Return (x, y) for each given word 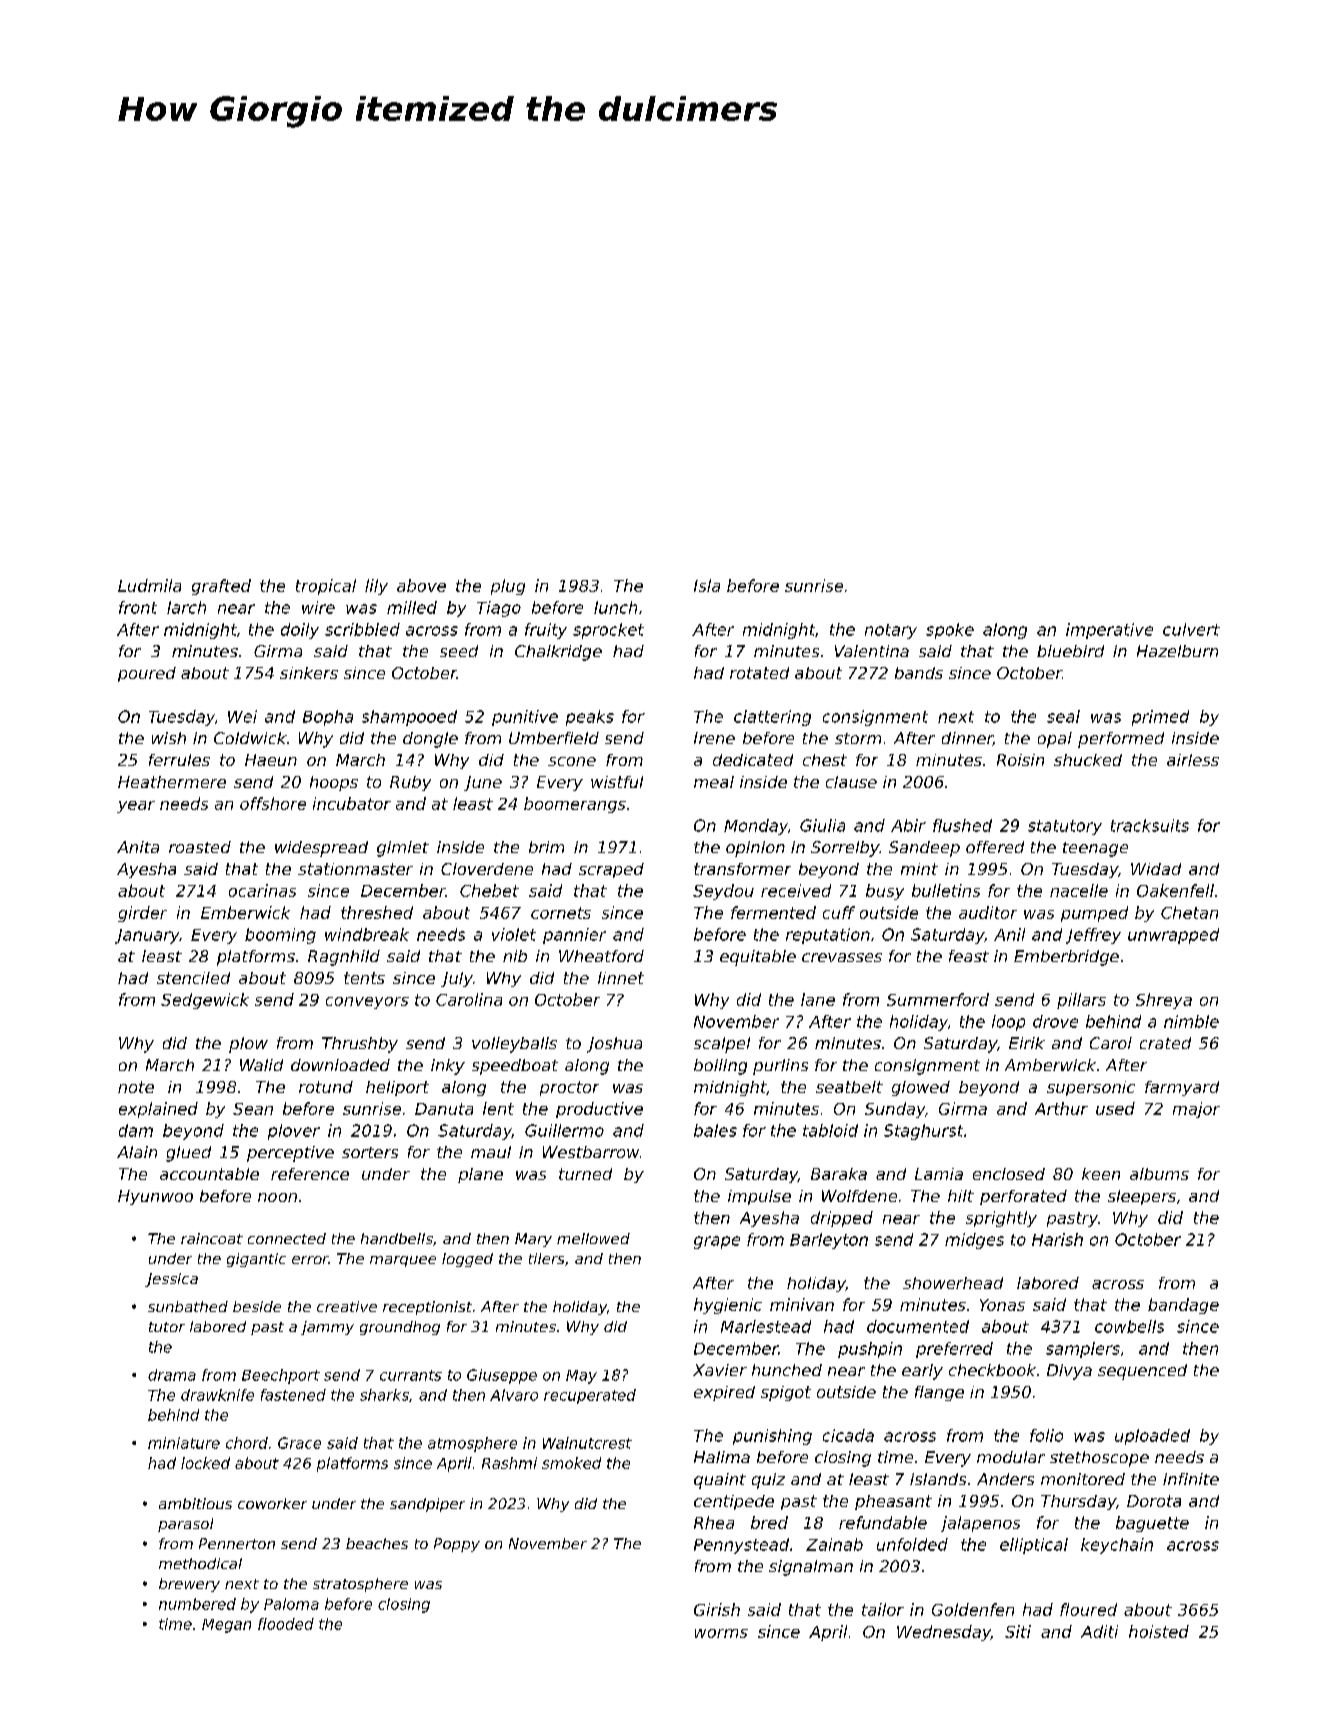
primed (1160, 718)
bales (715, 1130)
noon (277, 1197)
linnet (621, 978)
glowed (921, 1088)
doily (300, 631)
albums (1159, 1174)
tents (364, 978)
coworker (272, 1503)
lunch (615, 607)
